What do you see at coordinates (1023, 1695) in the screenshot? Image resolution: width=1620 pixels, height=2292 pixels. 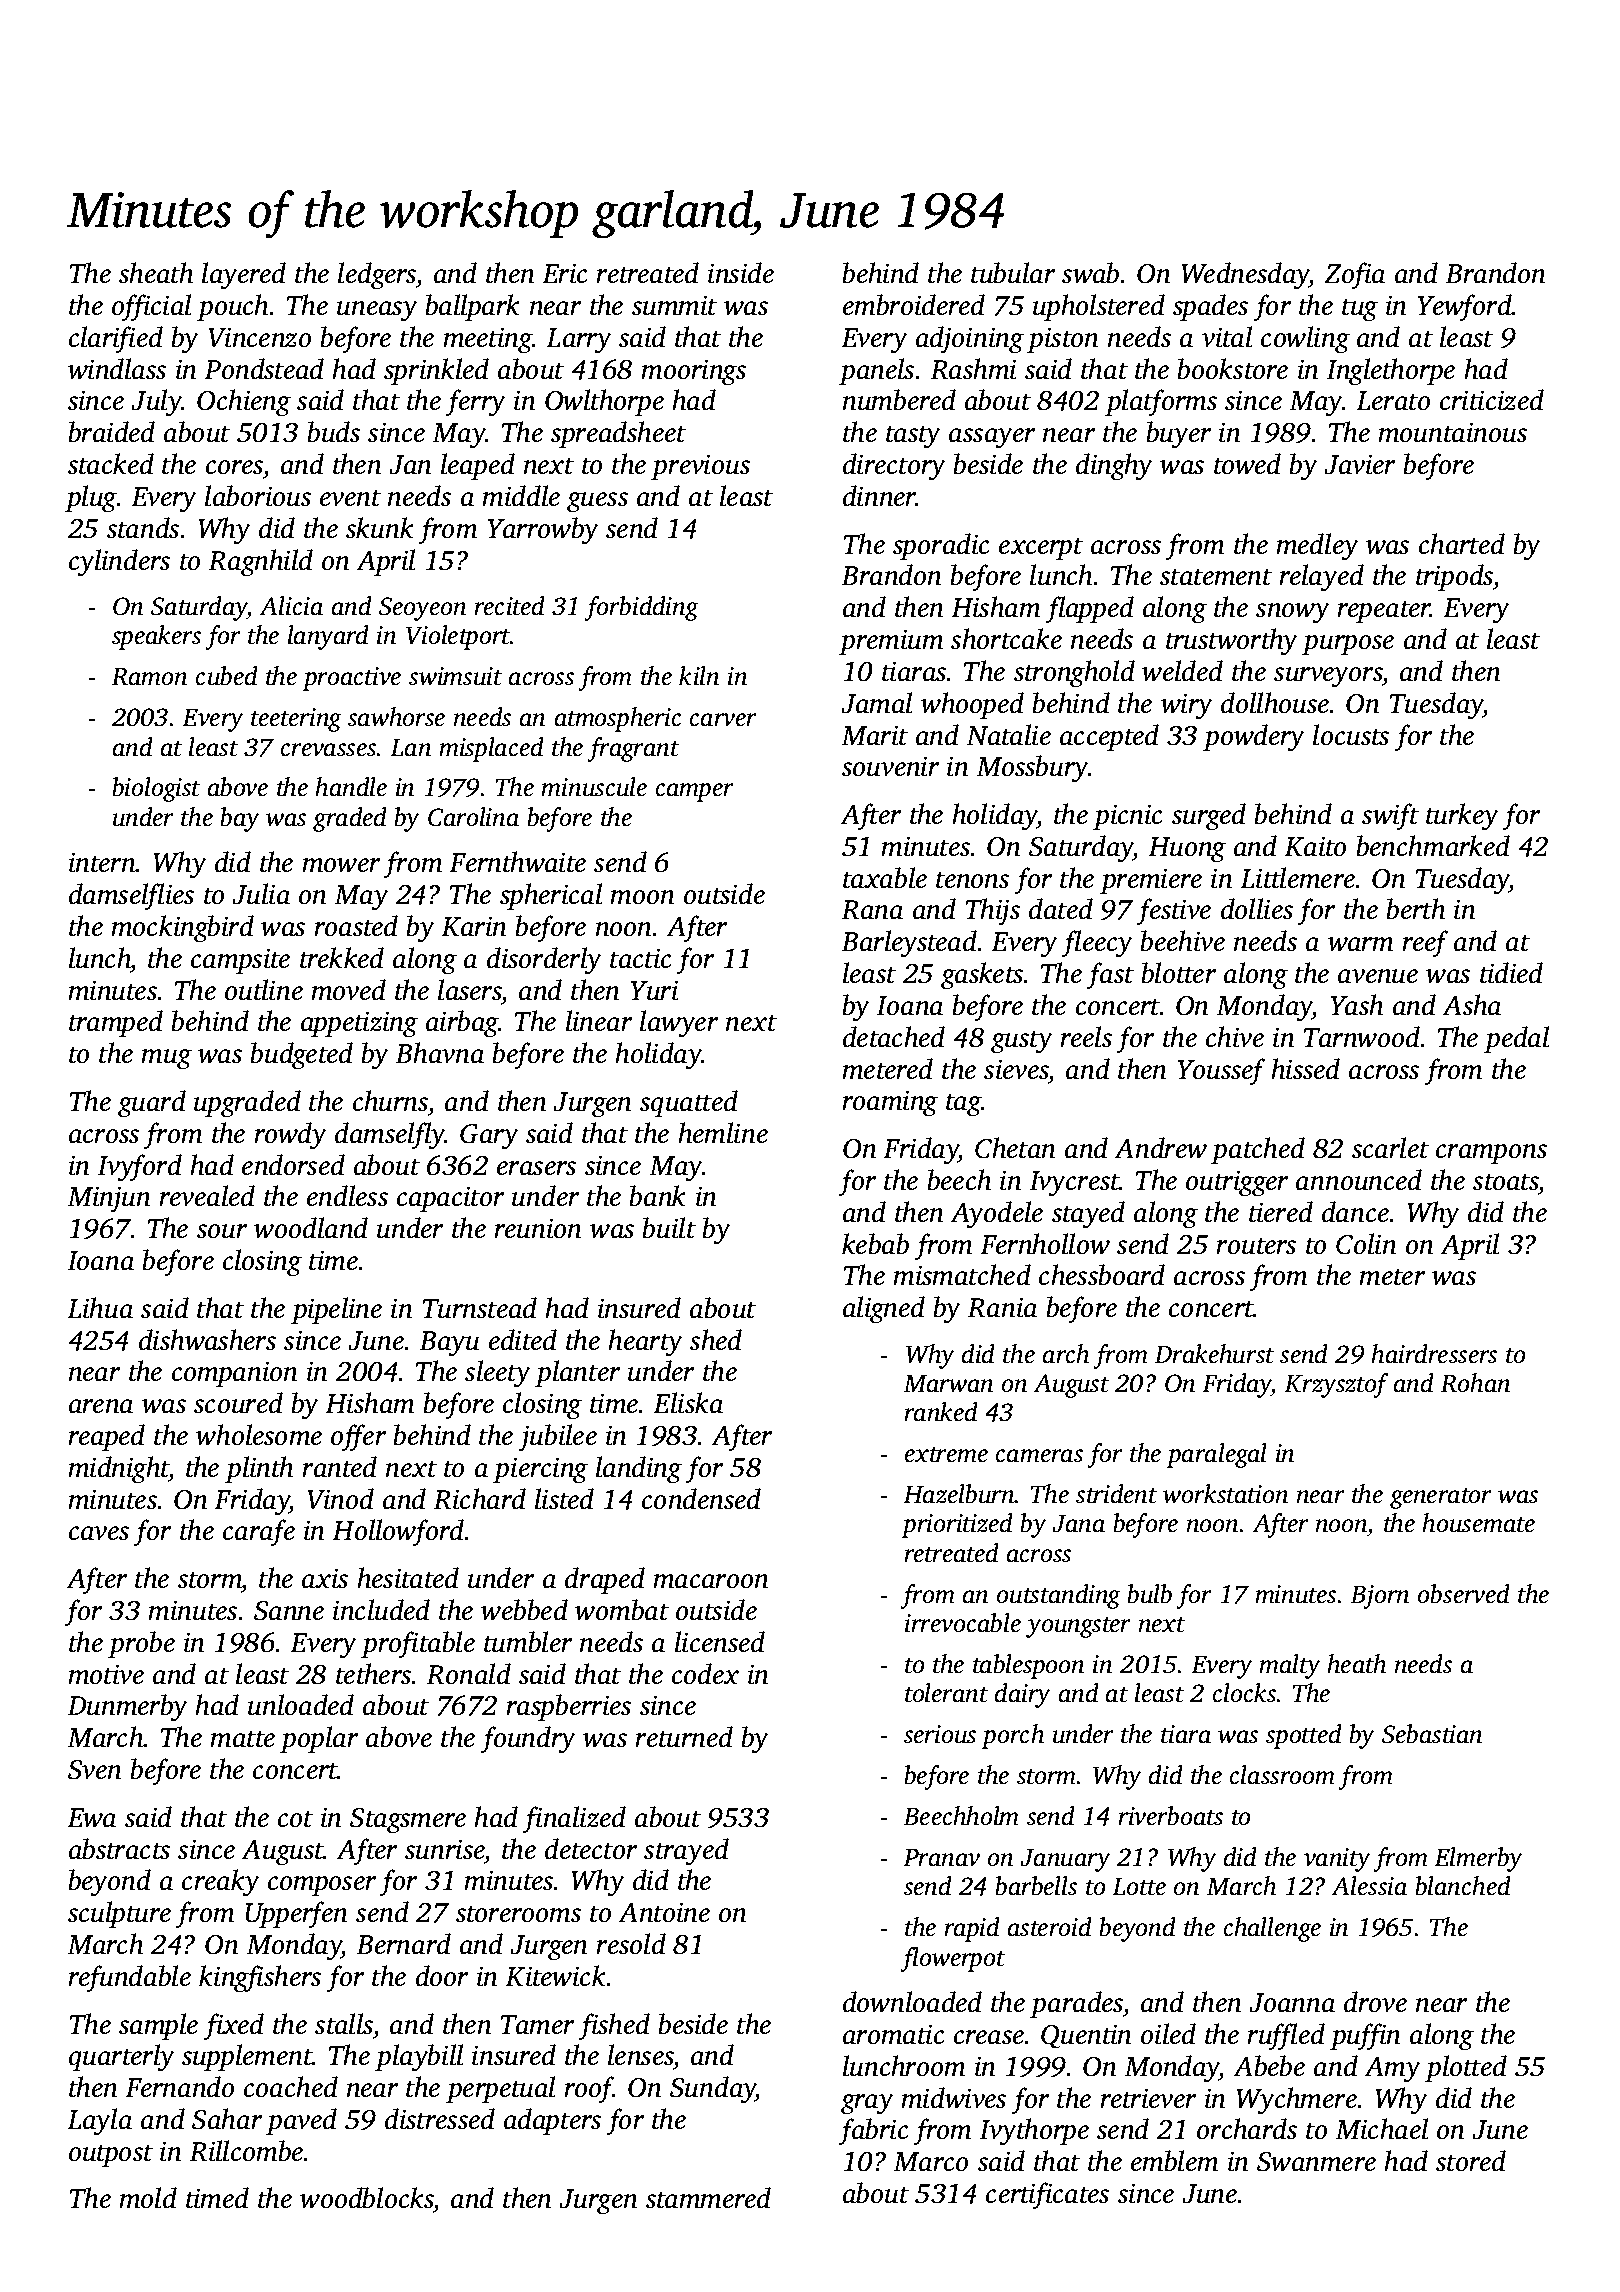 I see `dairy` at bounding box center [1023, 1695].
